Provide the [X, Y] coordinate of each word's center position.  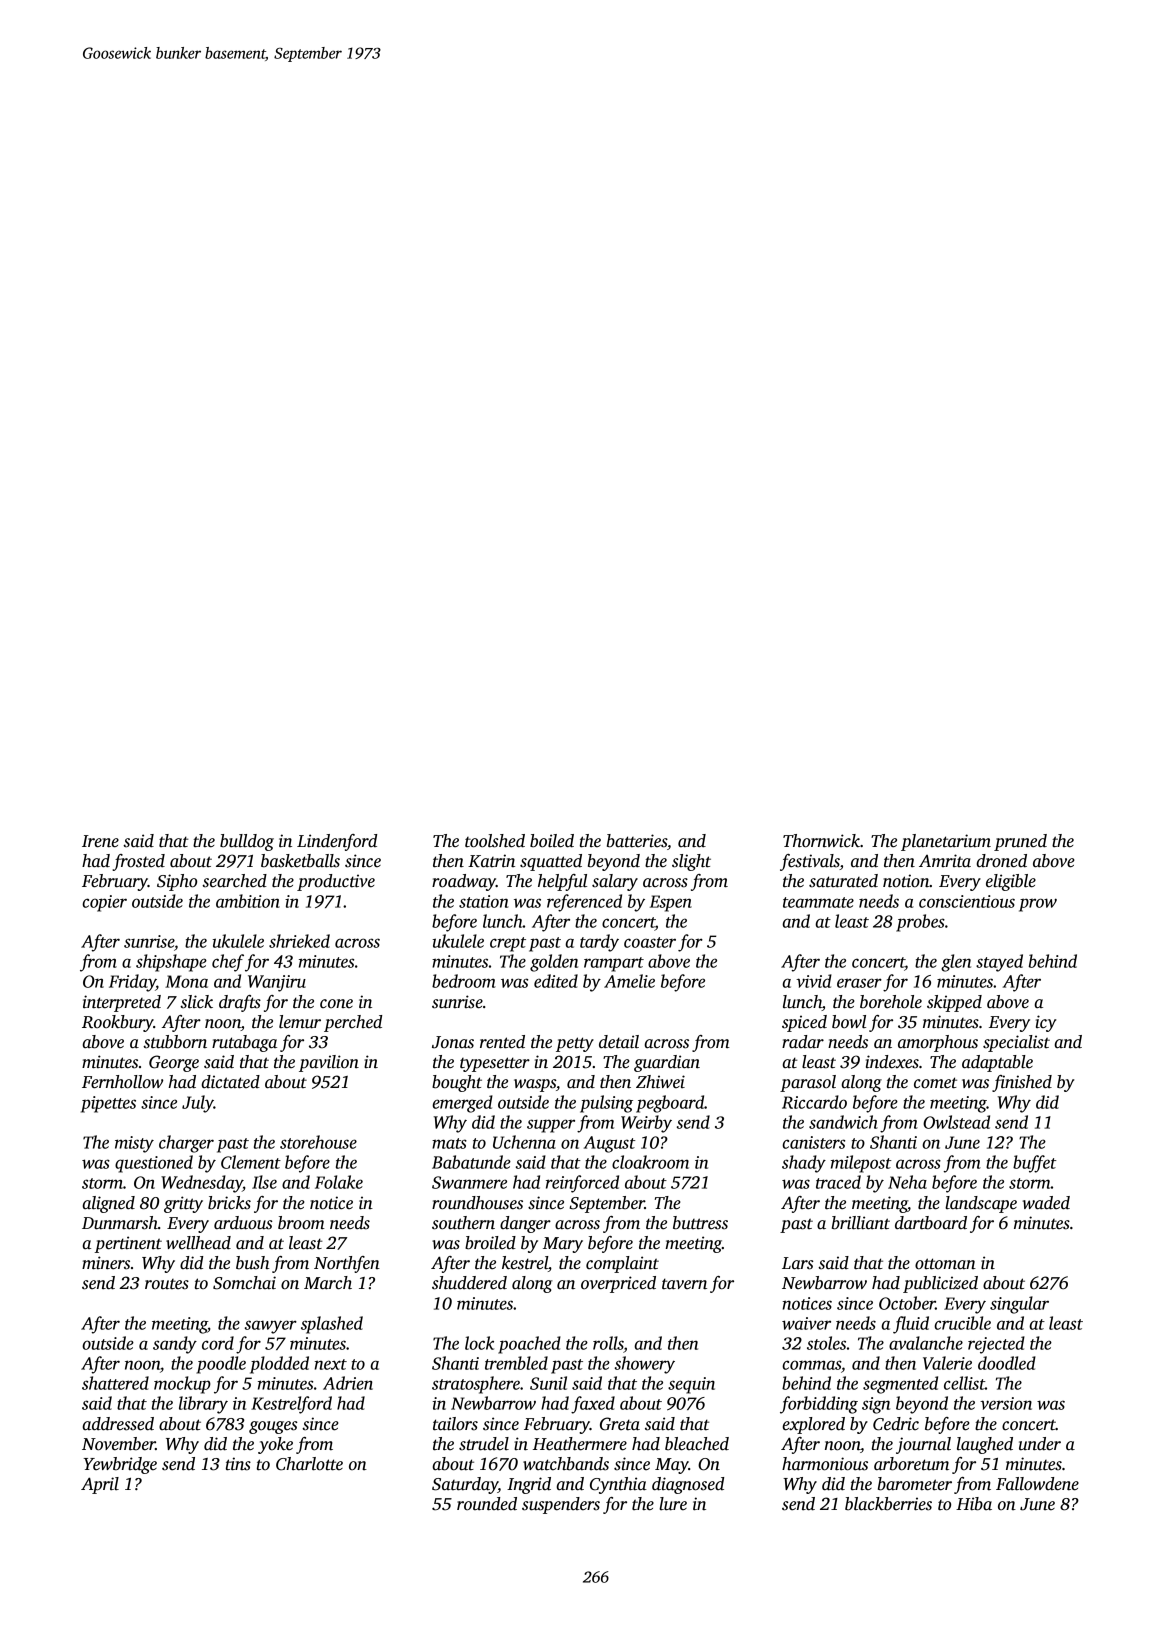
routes [167, 1284]
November [119, 1444]
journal [923, 1445]
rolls [608, 1343]
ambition [248, 901]
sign [876, 1405]
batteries [637, 841]
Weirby [646, 1124]
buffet [1035, 1164]
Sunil [548, 1383]
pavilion [329, 1063]
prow [1038, 905]
